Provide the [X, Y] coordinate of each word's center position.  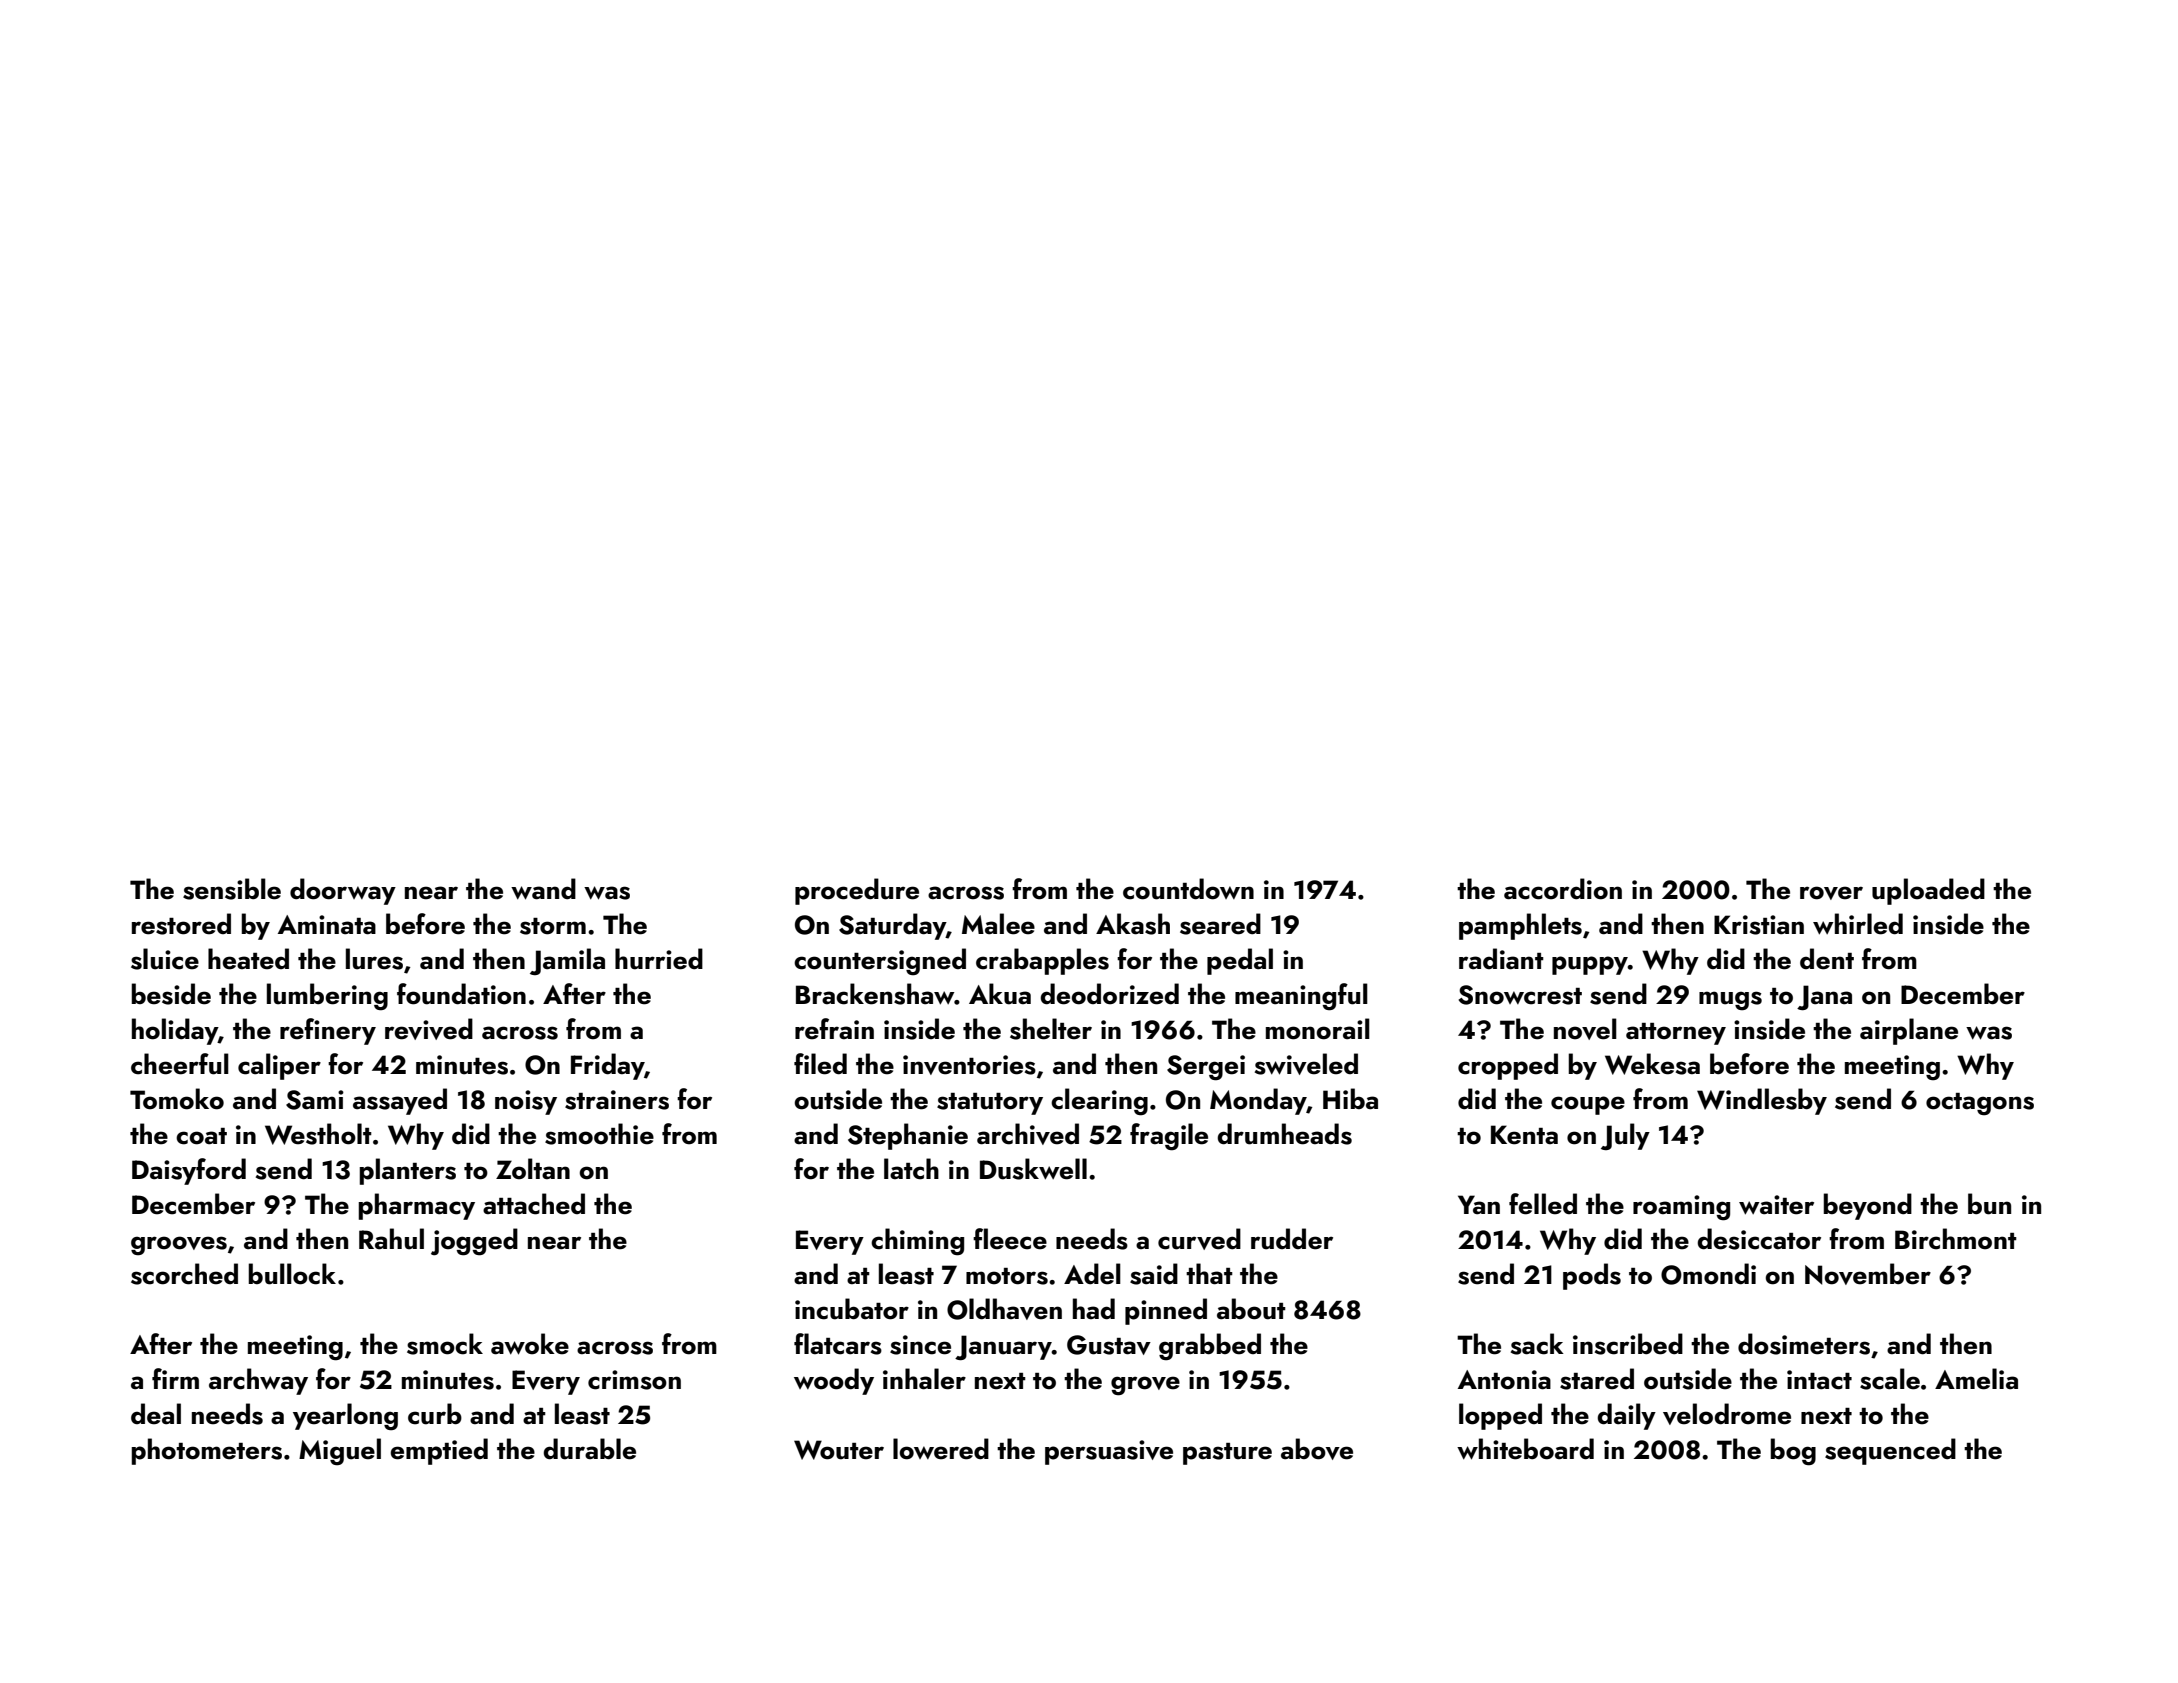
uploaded [1928, 891]
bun [1989, 1204]
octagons [1980, 1104]
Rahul [391, 1239]
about [1251, 1309]
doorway [343, 891]
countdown [1188, 889]
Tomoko [177, 1099]
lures [374, 959]
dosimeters [1804, 1344]
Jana [1824, 998]
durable [590, 1449]
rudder [1292, 1239]
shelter [1051, 1029]
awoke [530, 1344]
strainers [617, 1100]
